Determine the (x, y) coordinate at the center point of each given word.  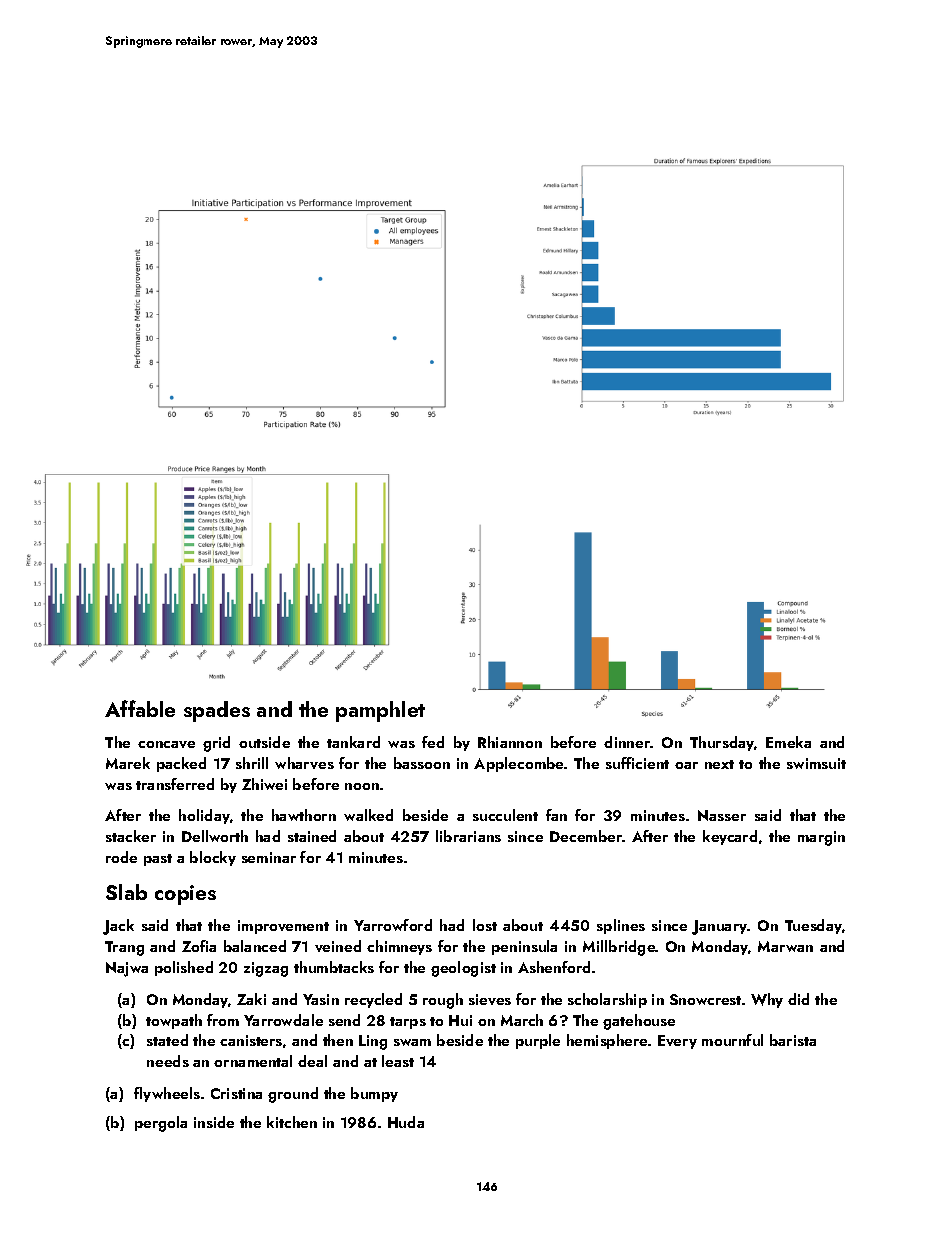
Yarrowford (393, 925)
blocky (213, 858)
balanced (255, 946)
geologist (463, 969)
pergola (161, 1124)
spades (217, 711)
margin (821, 838)
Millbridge (619, 948)
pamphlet (380, 711)
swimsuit (816, 763)
